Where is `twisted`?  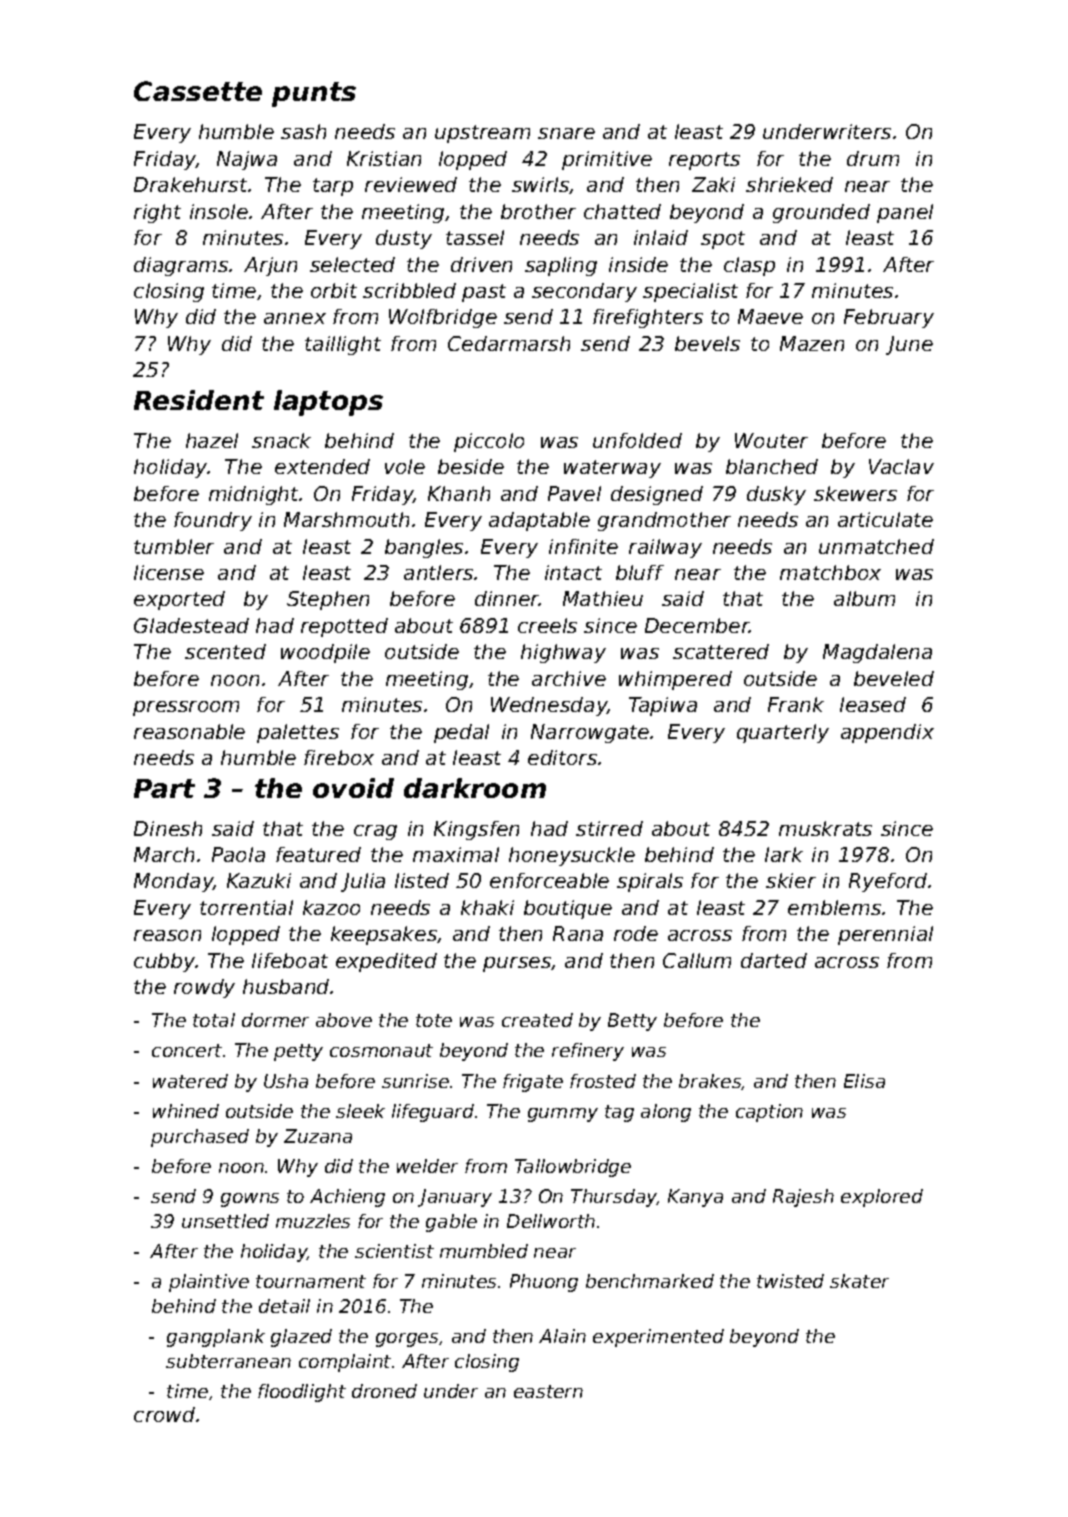
twisted is located at coordinates (790, 1281).
